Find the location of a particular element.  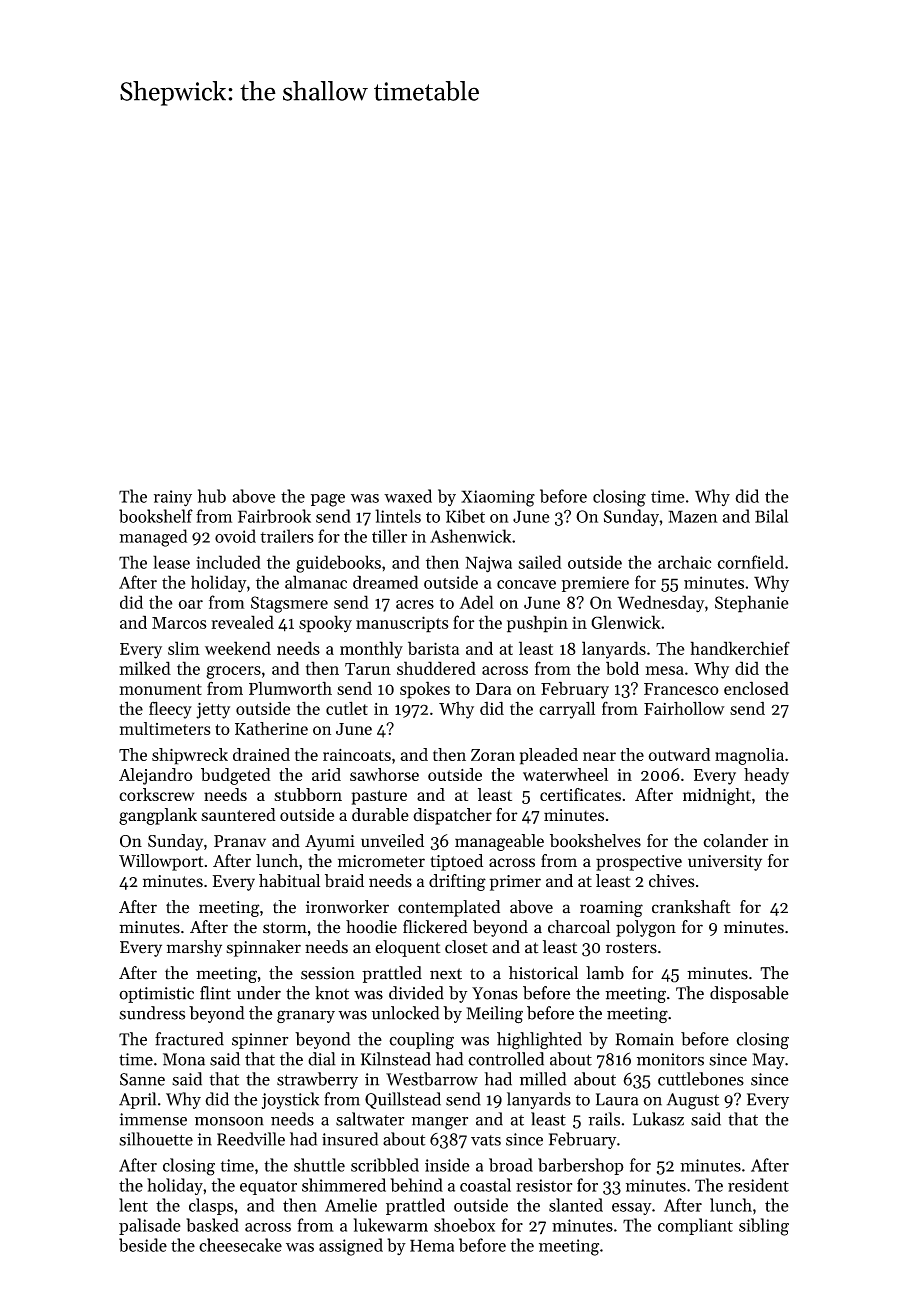

tiller is located at coordinates (389, 536).
